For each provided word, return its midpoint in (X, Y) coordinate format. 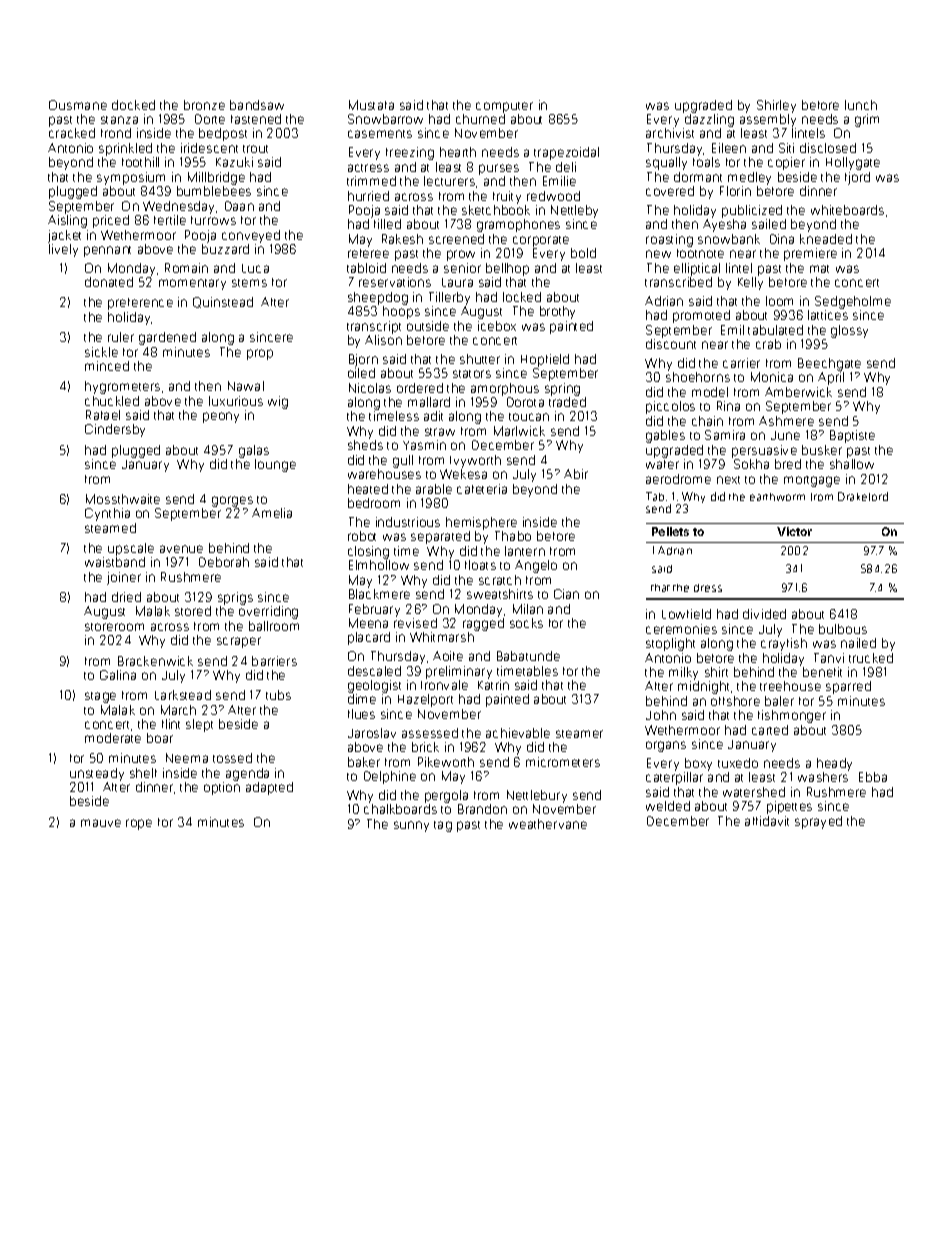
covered (670, 191)
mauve (101, 823)
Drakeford (863, 496)
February (374, 610)
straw (440, 432)
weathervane (548, 824)
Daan (239, 206)
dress (708, 588)
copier (786, 163)
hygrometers (122, 387)
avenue (181, 549)
